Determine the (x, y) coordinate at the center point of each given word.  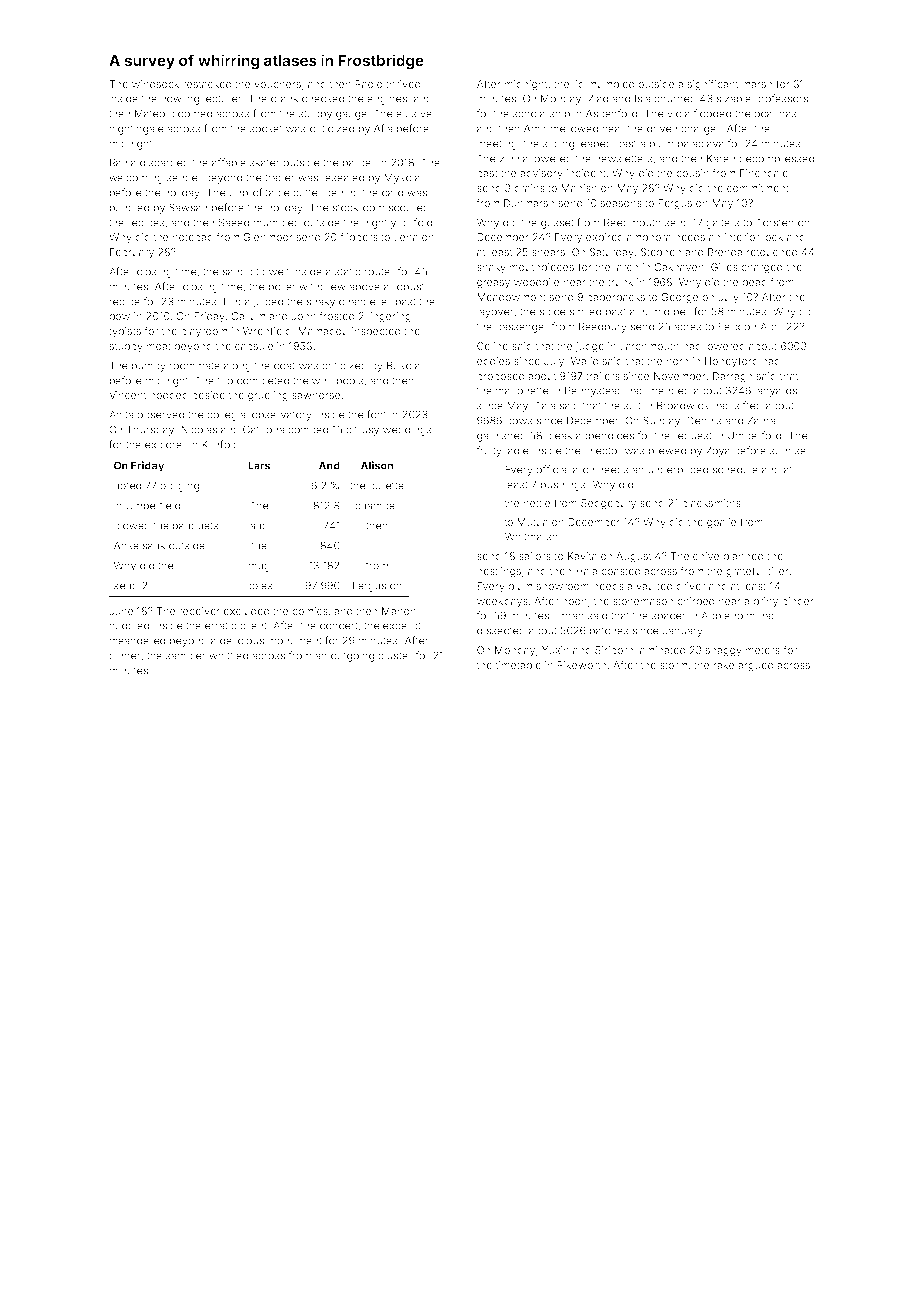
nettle (537, 503)
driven (662, 128)
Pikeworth (581, 665)
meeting (497, 144)
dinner (125, 655)
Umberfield (153, 505)
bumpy (149, 366)
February (132, 253)
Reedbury (603, 327)
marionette (522, 390)
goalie (721, 523)
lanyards (776, 391)
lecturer (223, 98)
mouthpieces (542, 268)
